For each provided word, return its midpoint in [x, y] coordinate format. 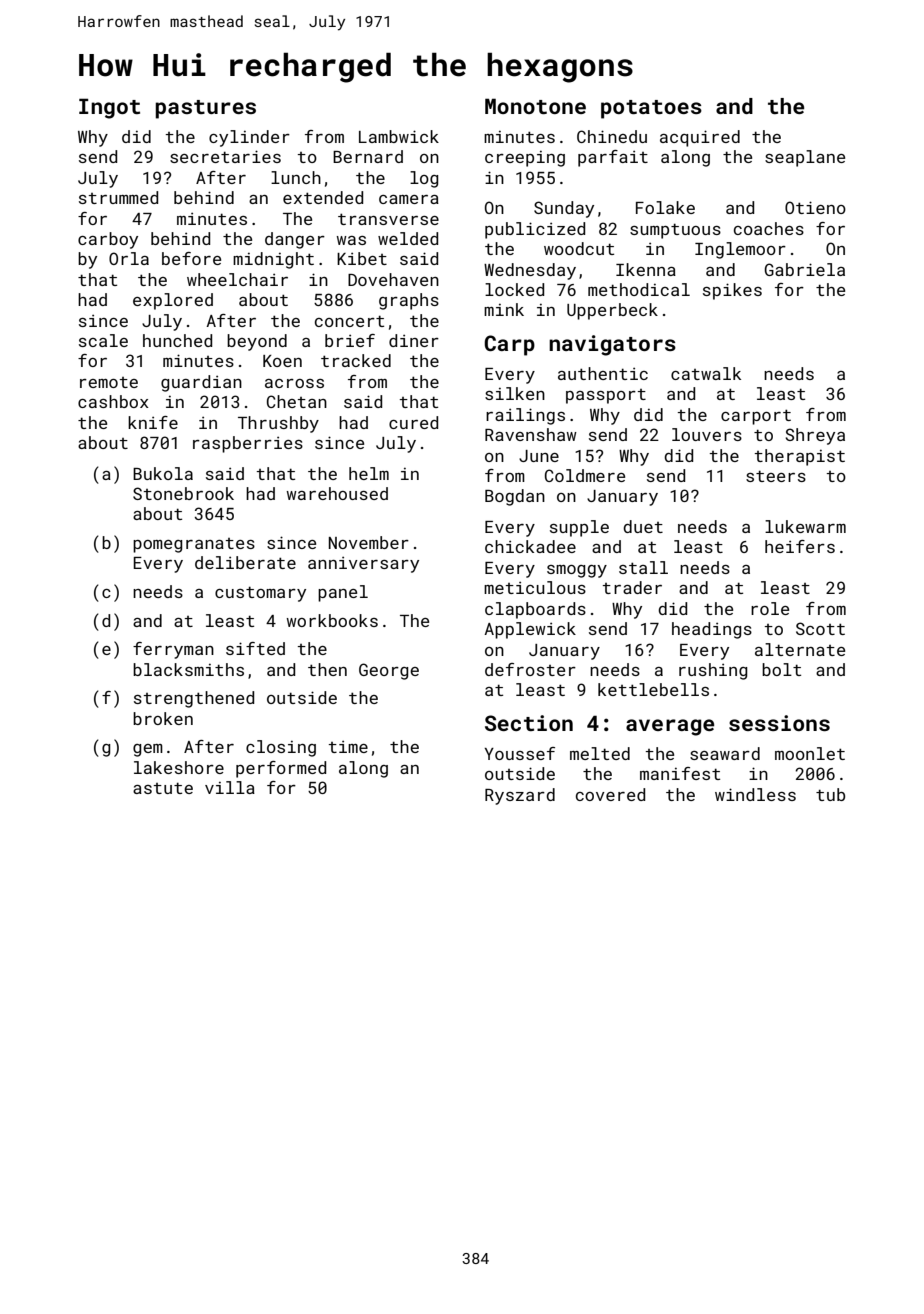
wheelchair [237, 279]
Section [529, 723]
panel [343, 593]
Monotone [535, 106]
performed [281, 769]
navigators [612, 345]
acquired [700, 138]
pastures [205, 109]
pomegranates [194, 545]
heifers [800, 546]
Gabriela [804, 269]
